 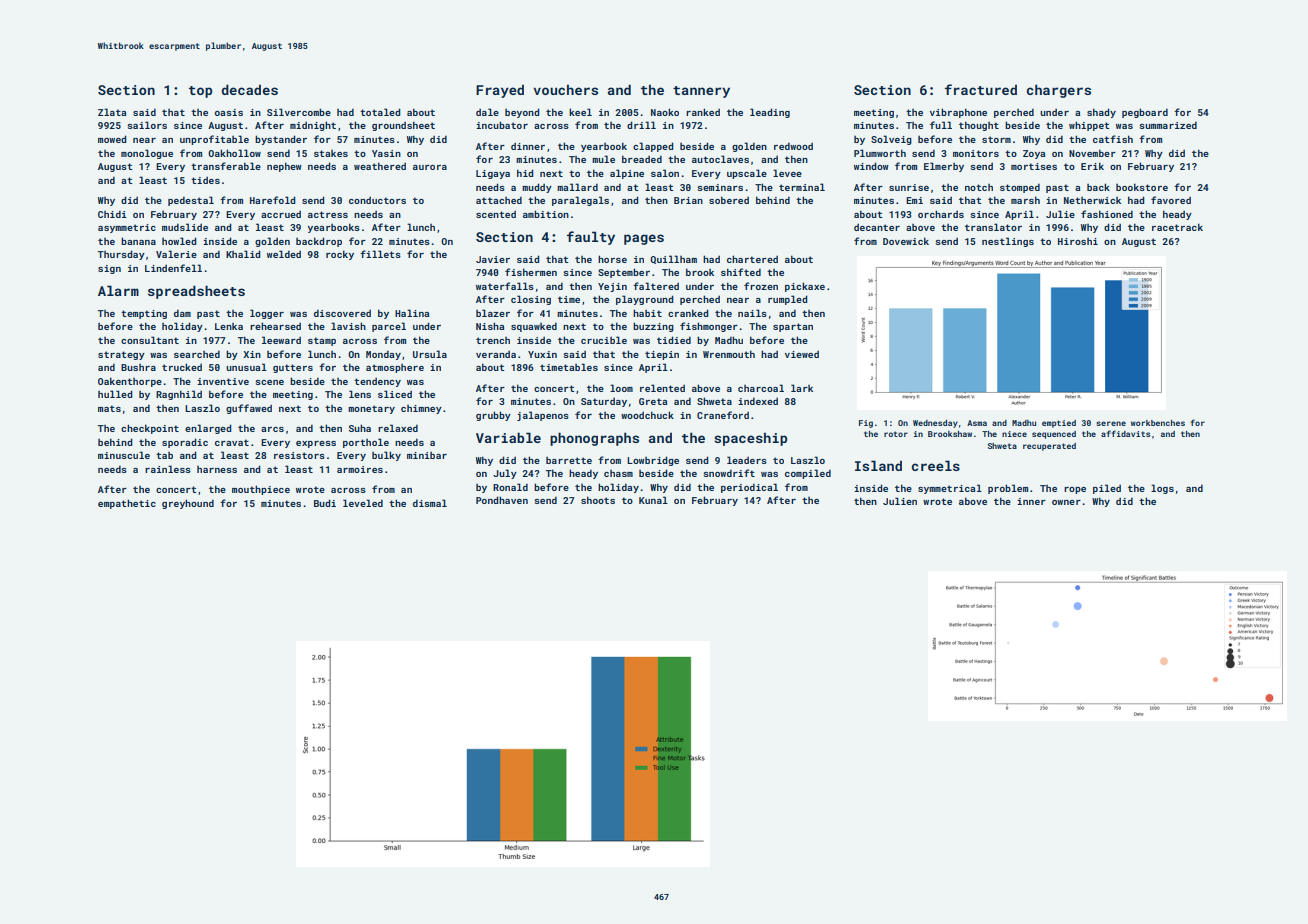 What do you see at coordinates (121, 355) in the screenshot?
I see `strategy` at bounding box center [121, 355].
